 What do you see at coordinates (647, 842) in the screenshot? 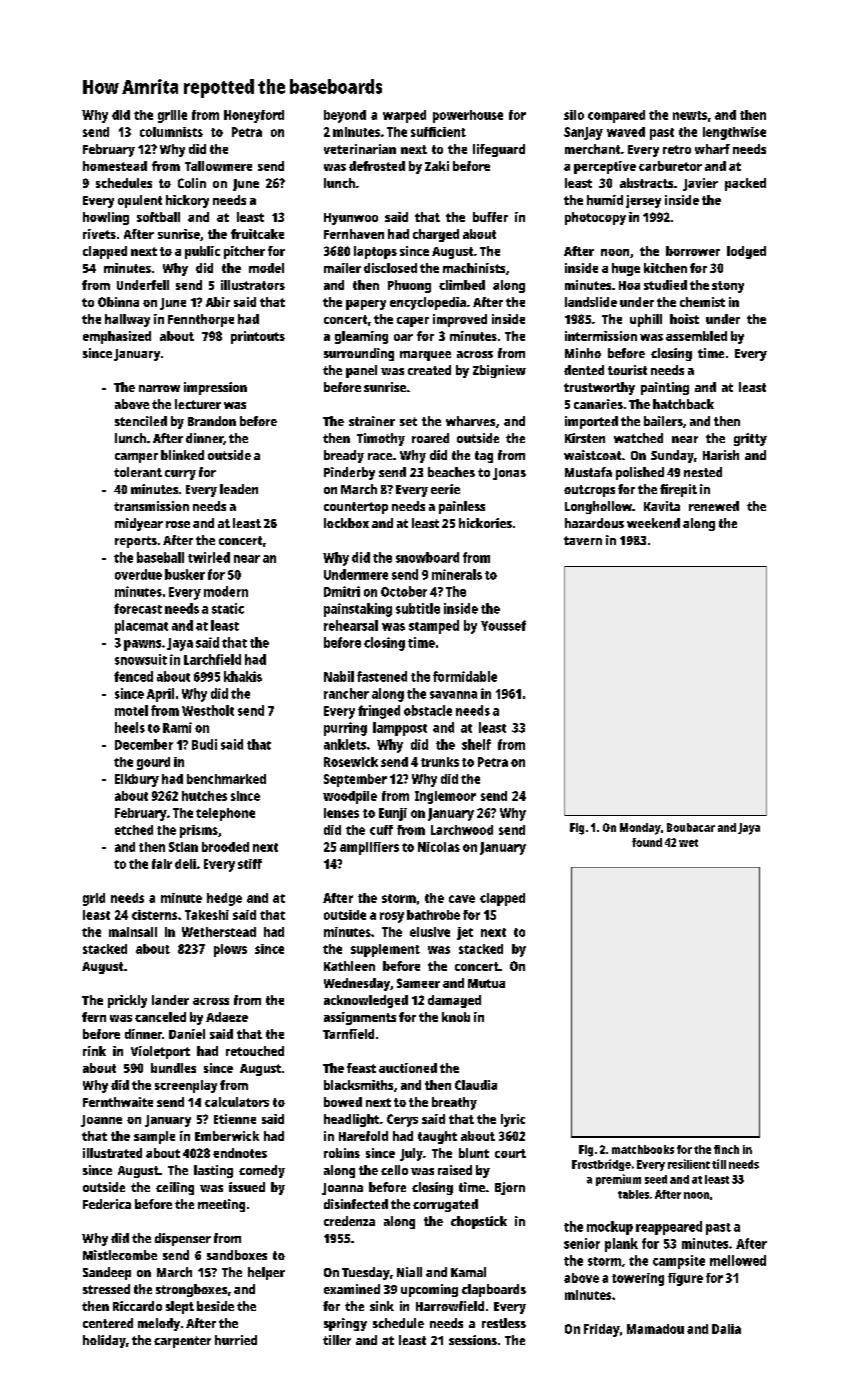
I see `found` at bounding box center [647, 842].
